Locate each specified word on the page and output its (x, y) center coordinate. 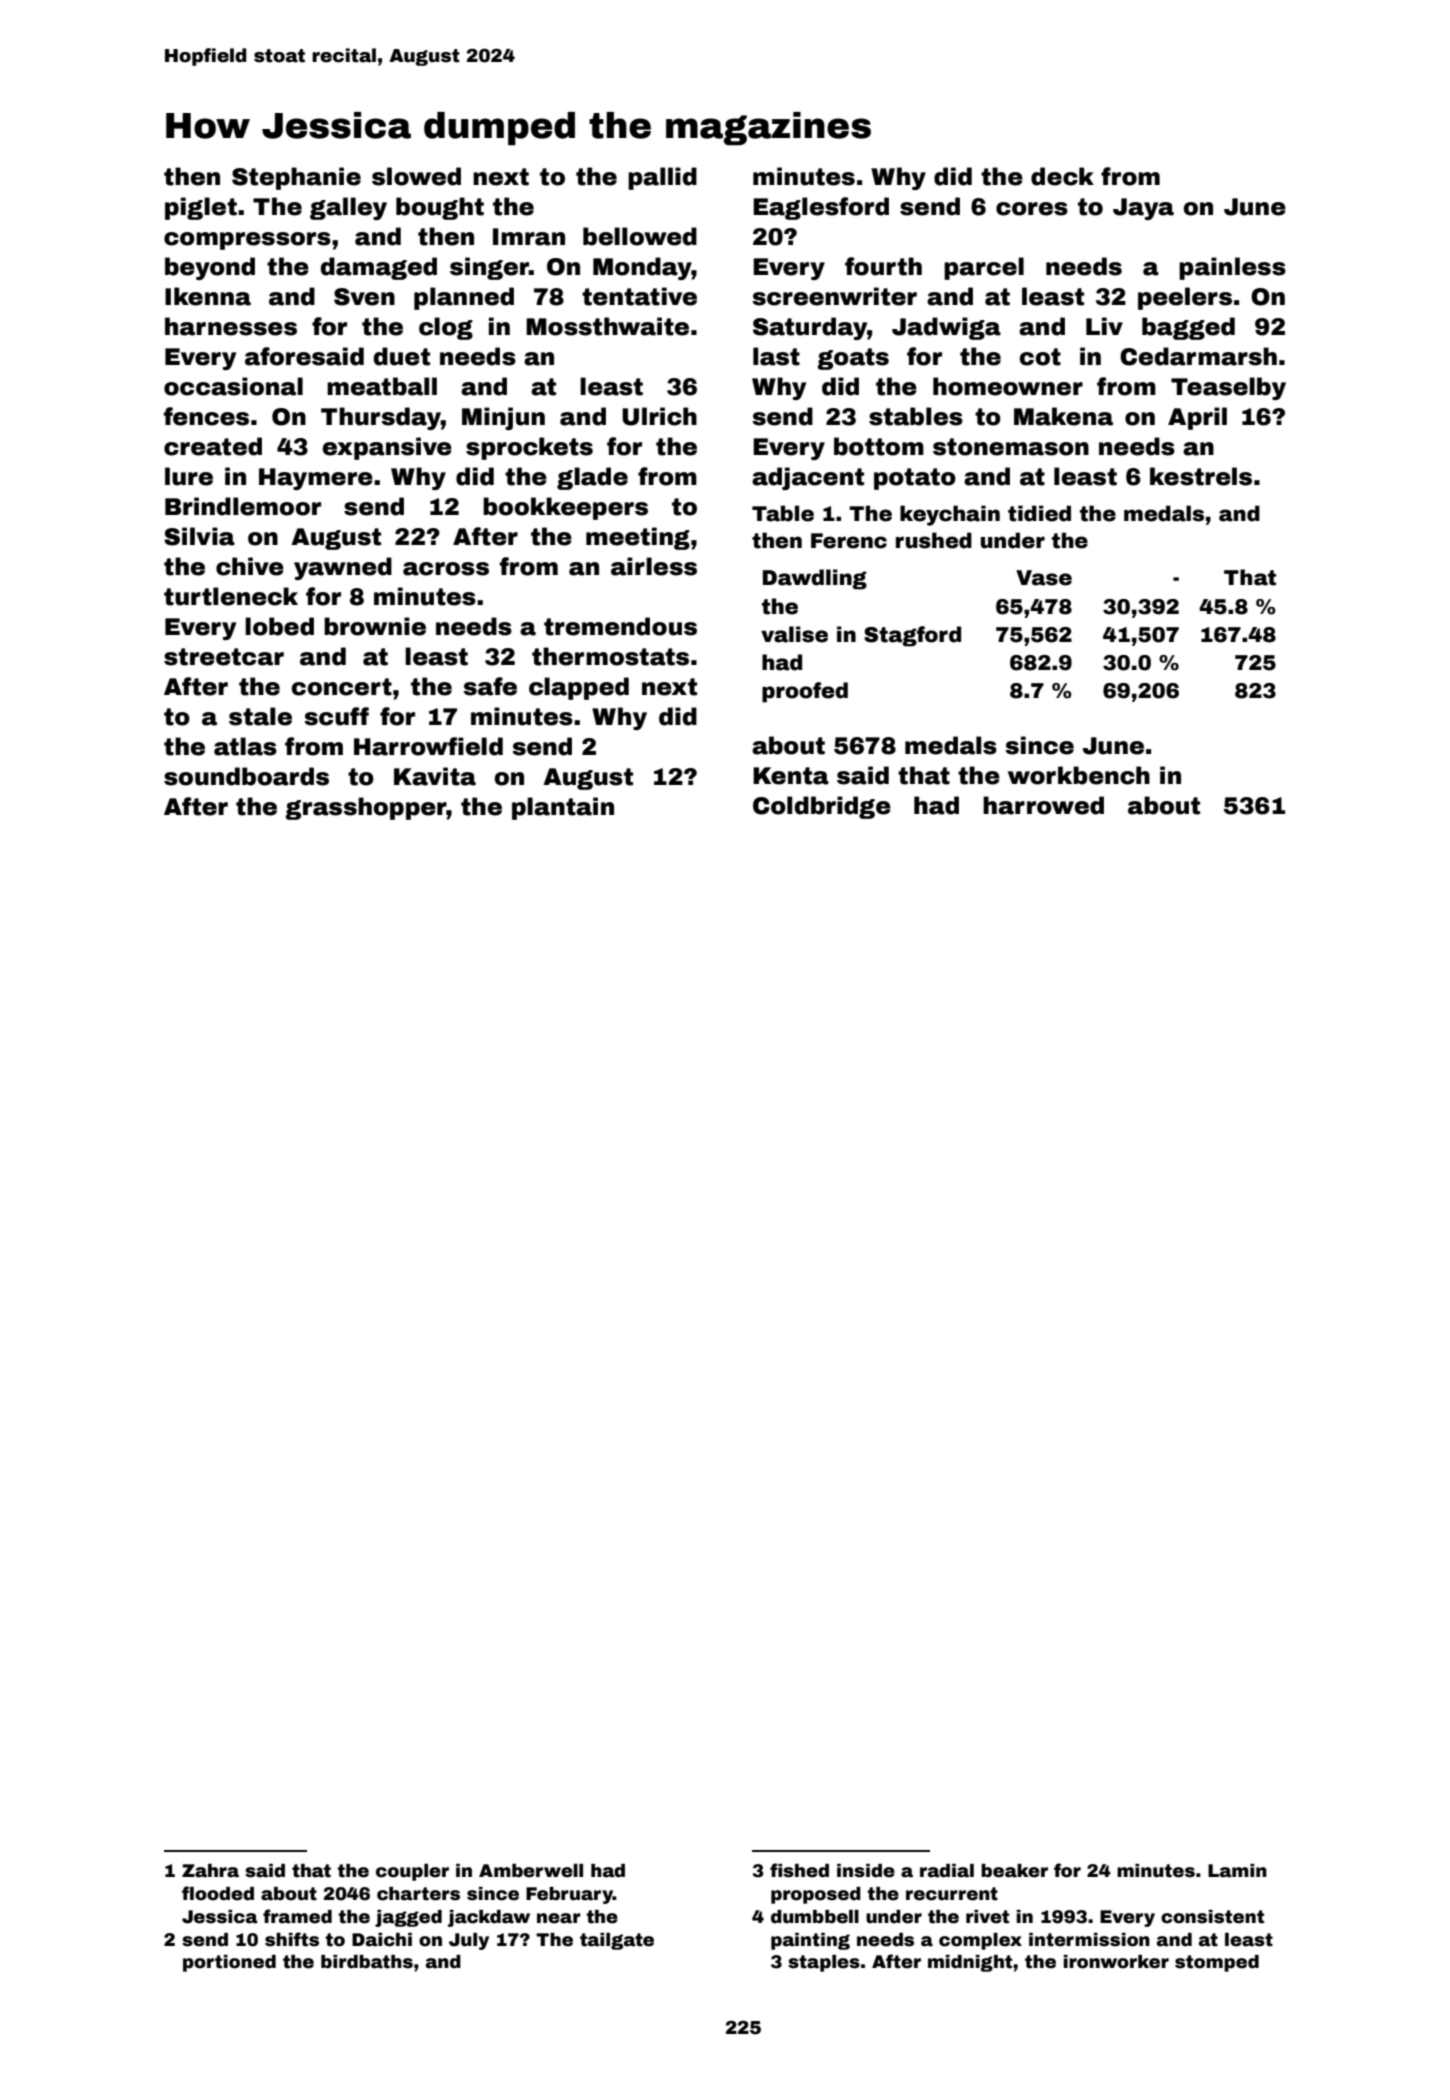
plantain (563, 808)
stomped (1217, 1963)
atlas (245, 746)
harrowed (1043, 805)
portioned (229, 1963)
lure (189, 476)
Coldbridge (822, 807)
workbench (1079, 775)
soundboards (246, 776)
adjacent (808, 478)
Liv (1104, 326)
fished (799, 1870)
